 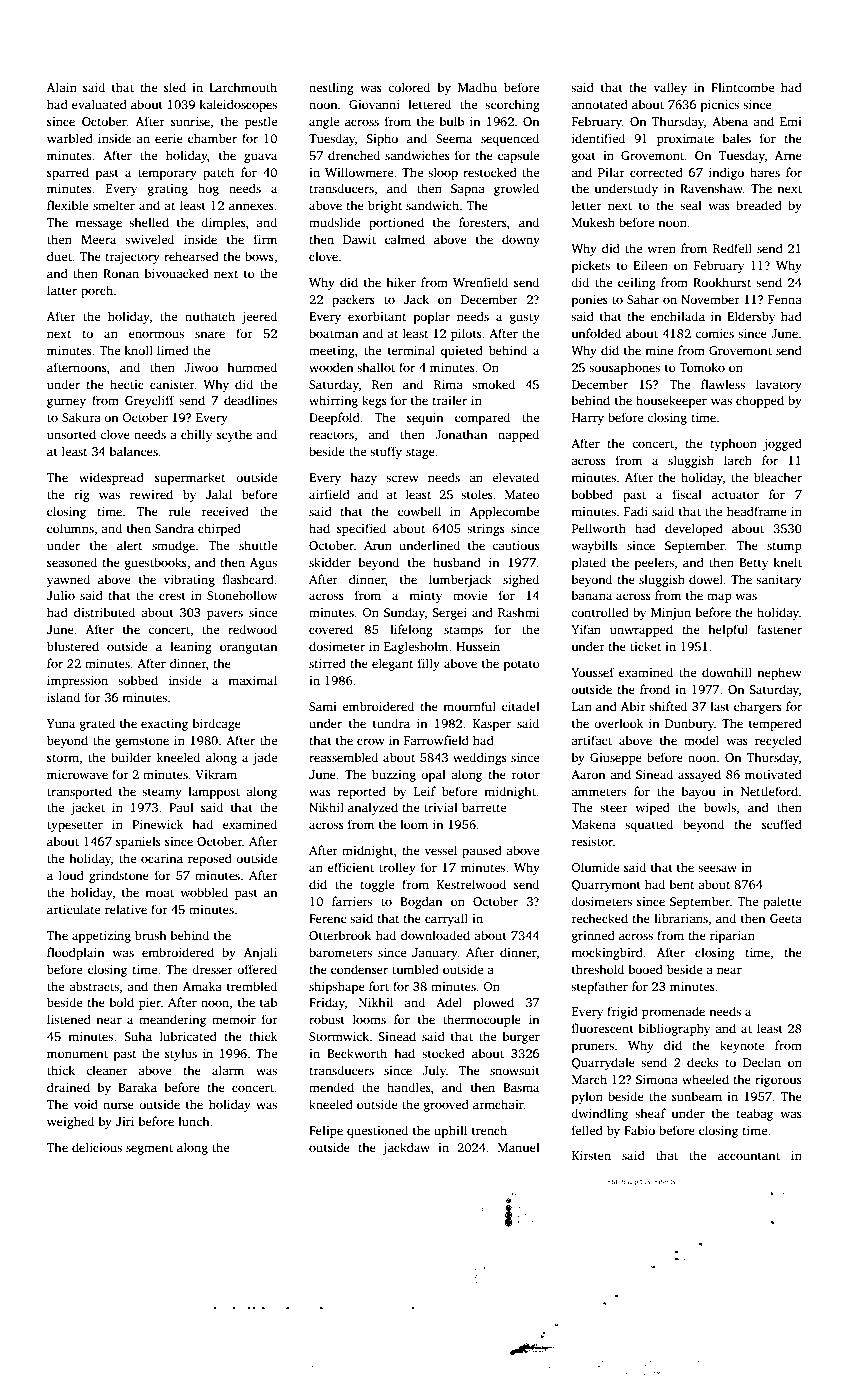 What do you see at coordinates (492, 725) in the document?
I see `Kasper` at bounding box center [492, 725].
